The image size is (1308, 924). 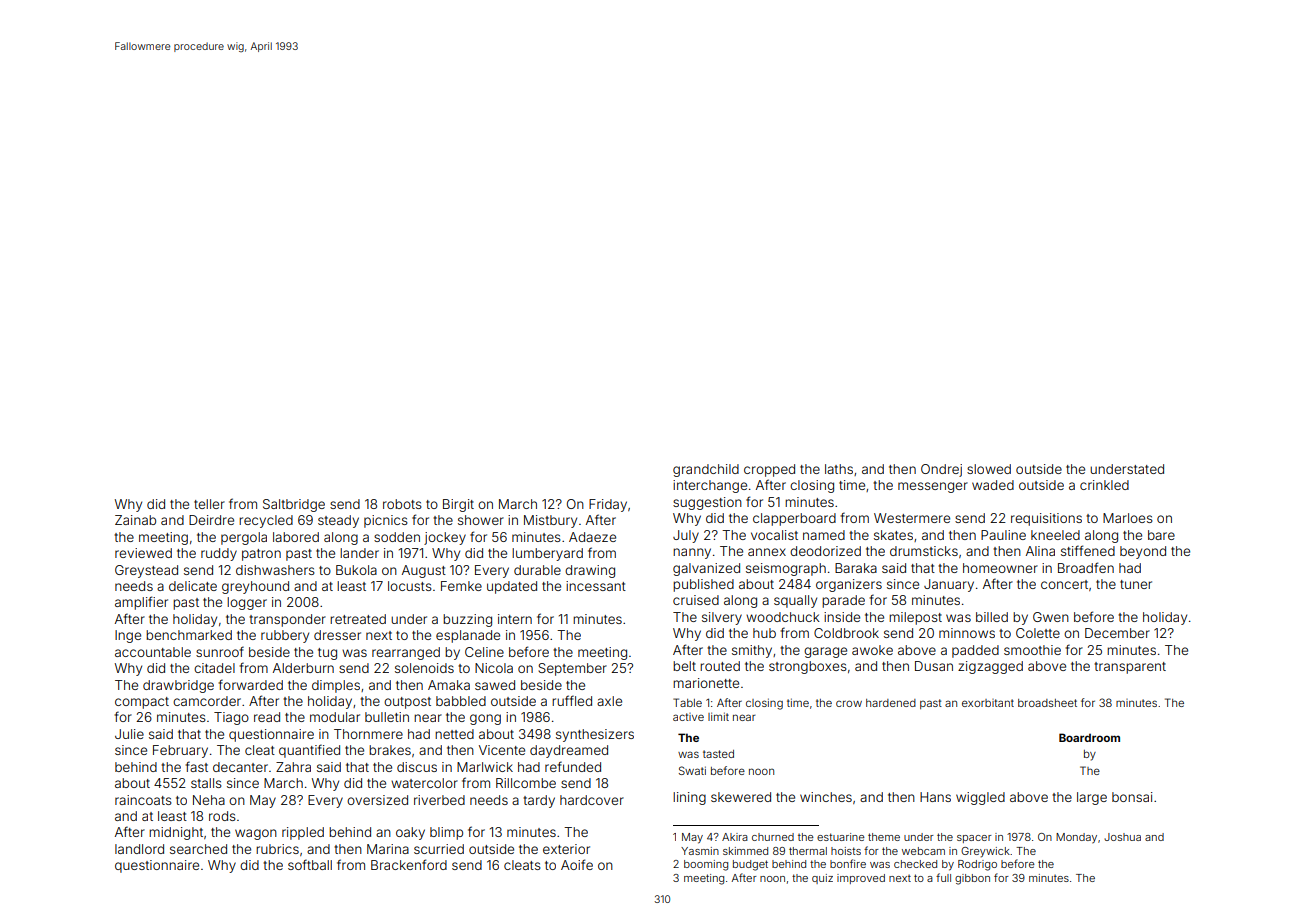 What do you see at coordinates (972, 879) in the page?
I see `gibbon` at bounding box center [972, 879].
